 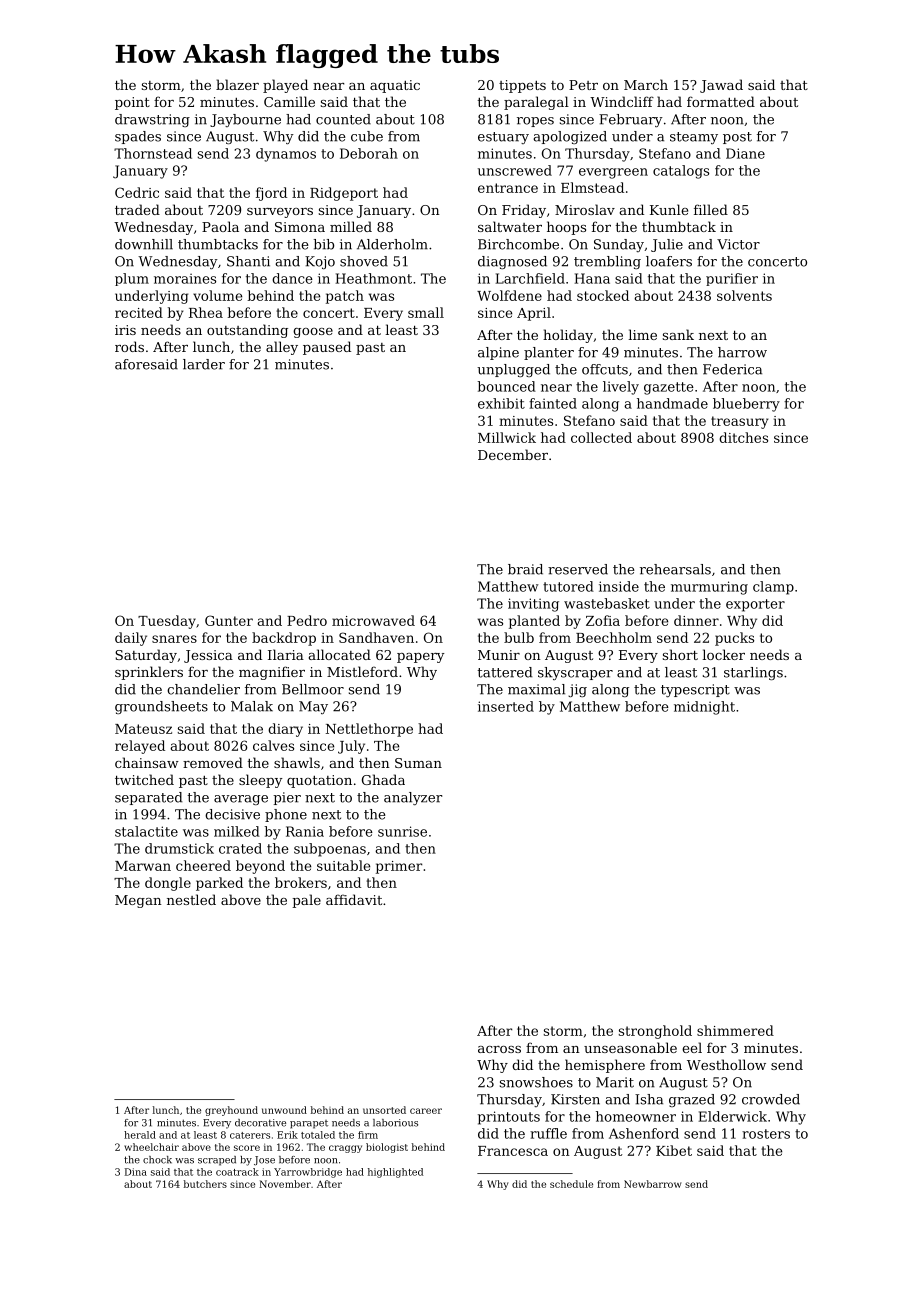 I want to click on November, so click(x=285, y=1184).
